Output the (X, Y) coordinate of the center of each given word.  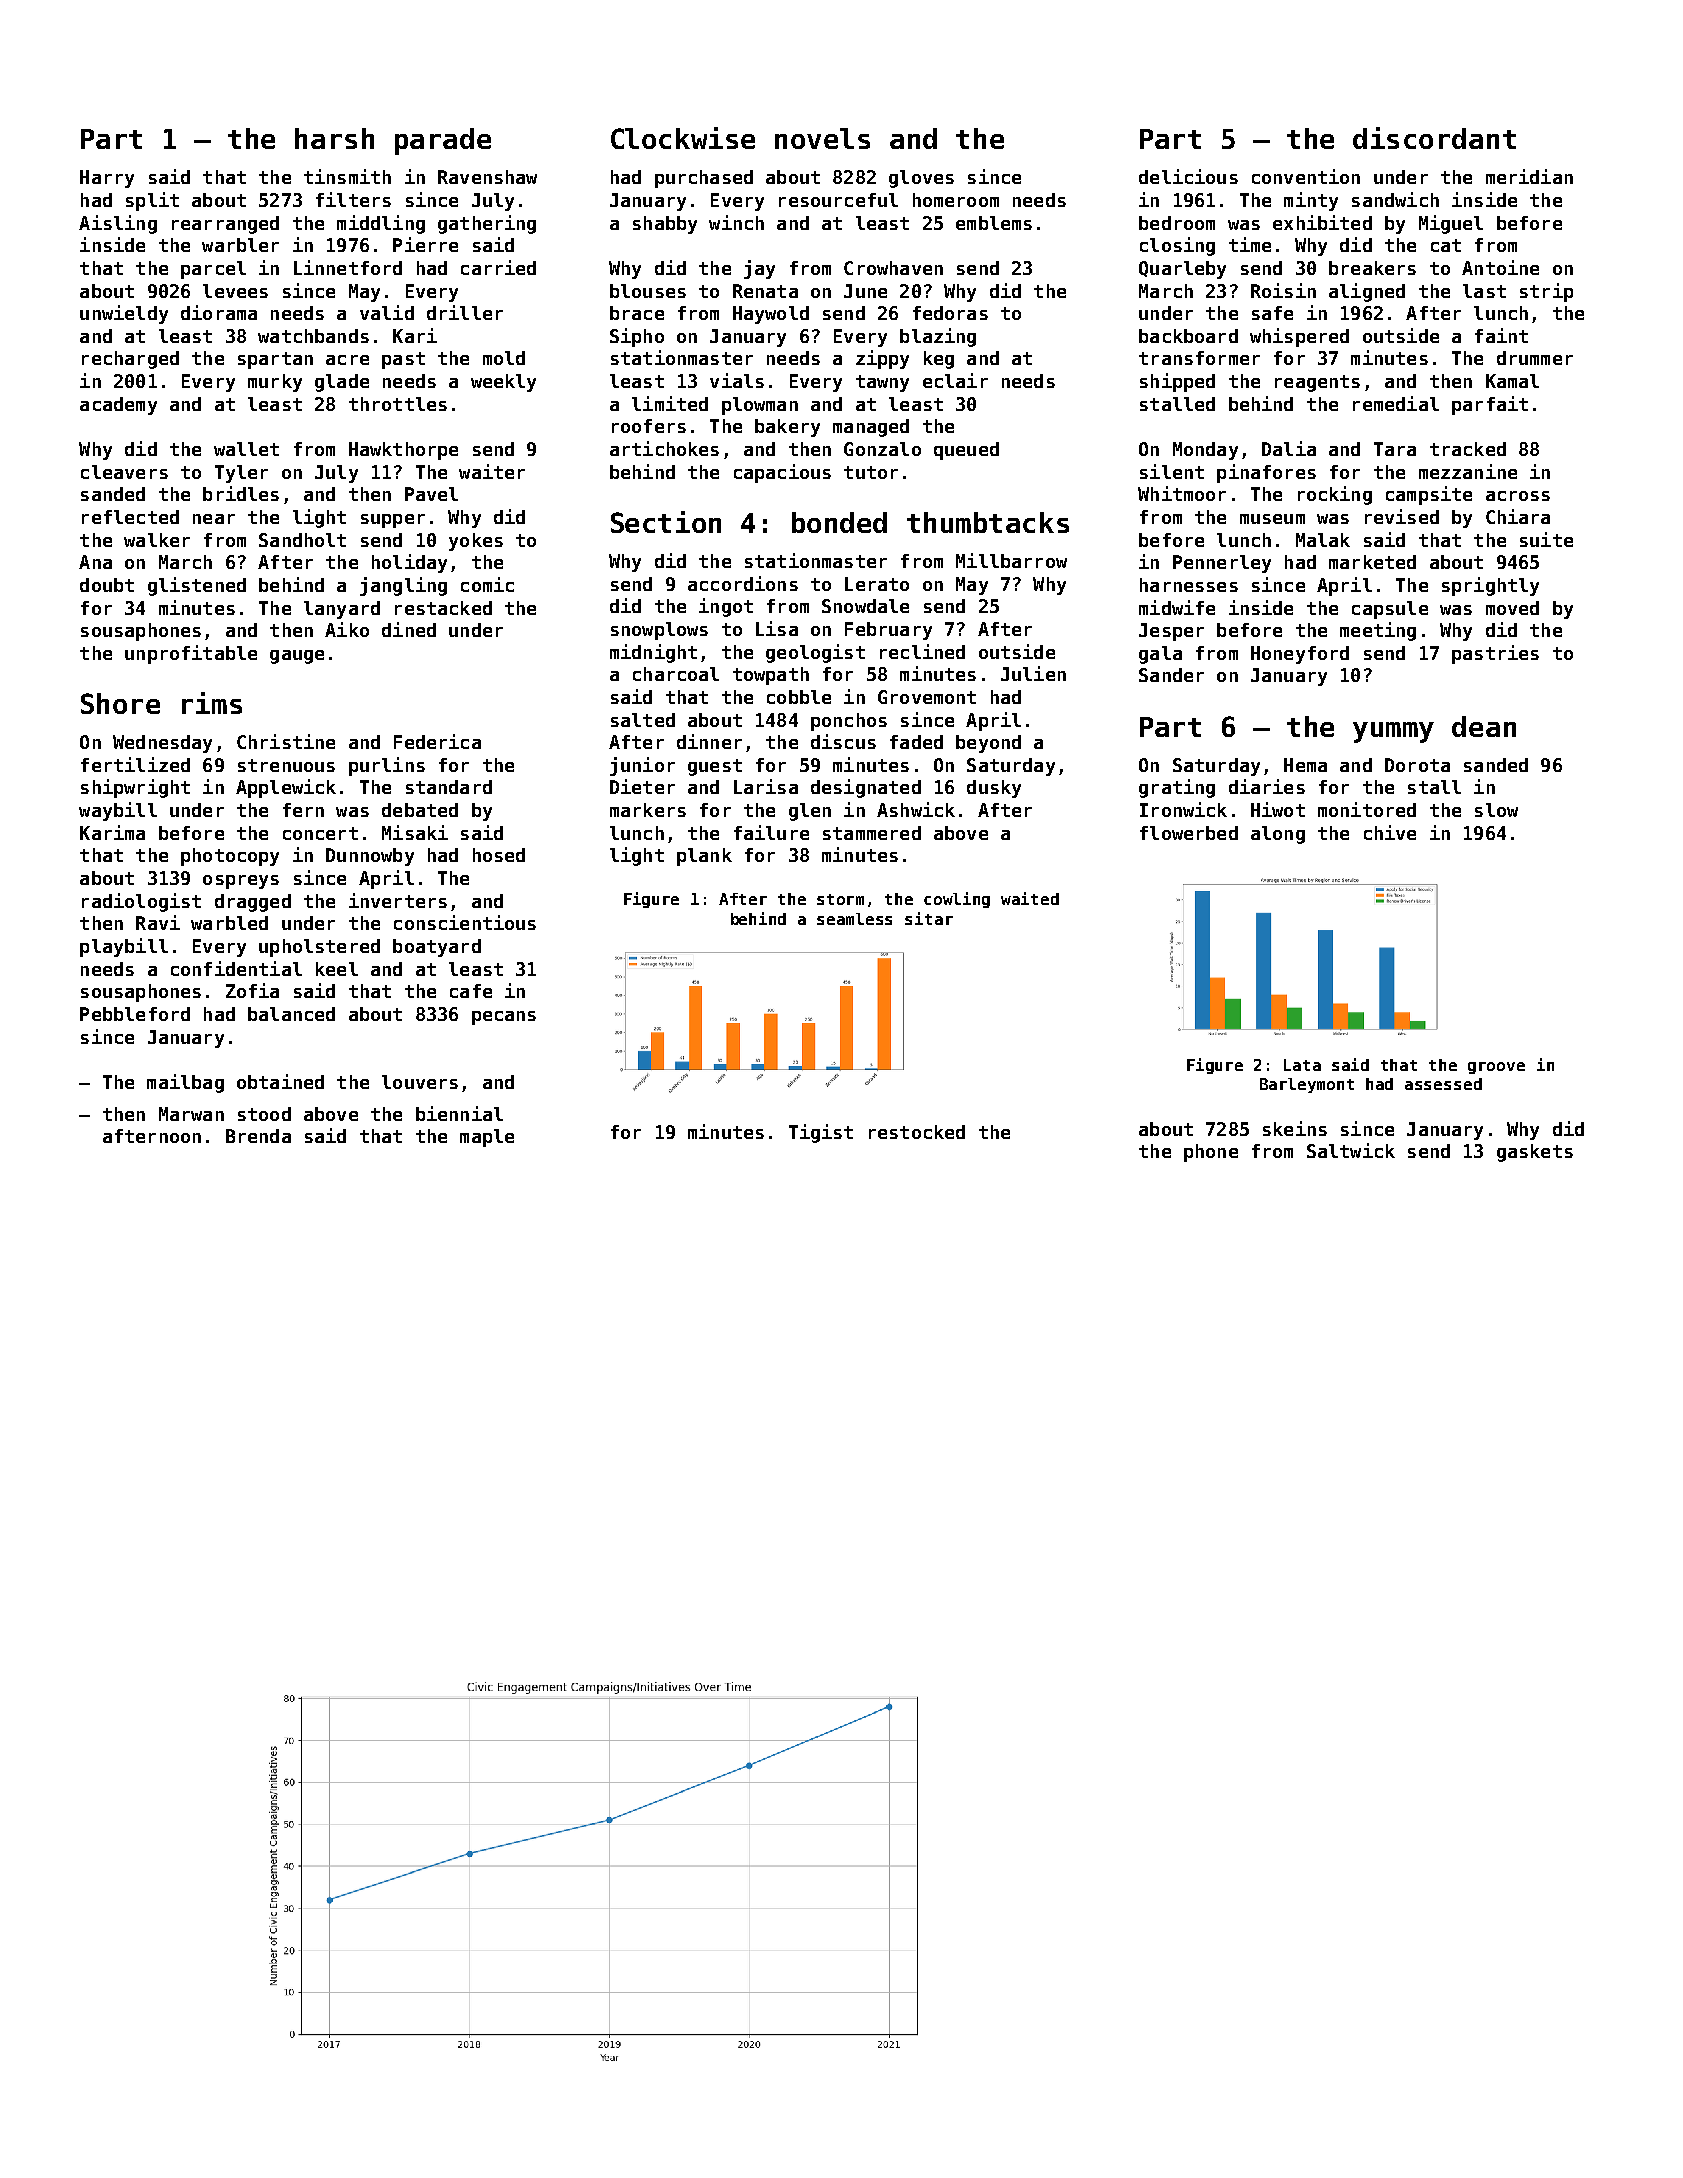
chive (1390, 832)
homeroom (956, 200)
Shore (120, 703)
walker (157, 540)
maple (487, 1138)
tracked (1468, 449)
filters (353, 199)
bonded (839, 522)
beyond (988, 744)
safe (1272, 313)
